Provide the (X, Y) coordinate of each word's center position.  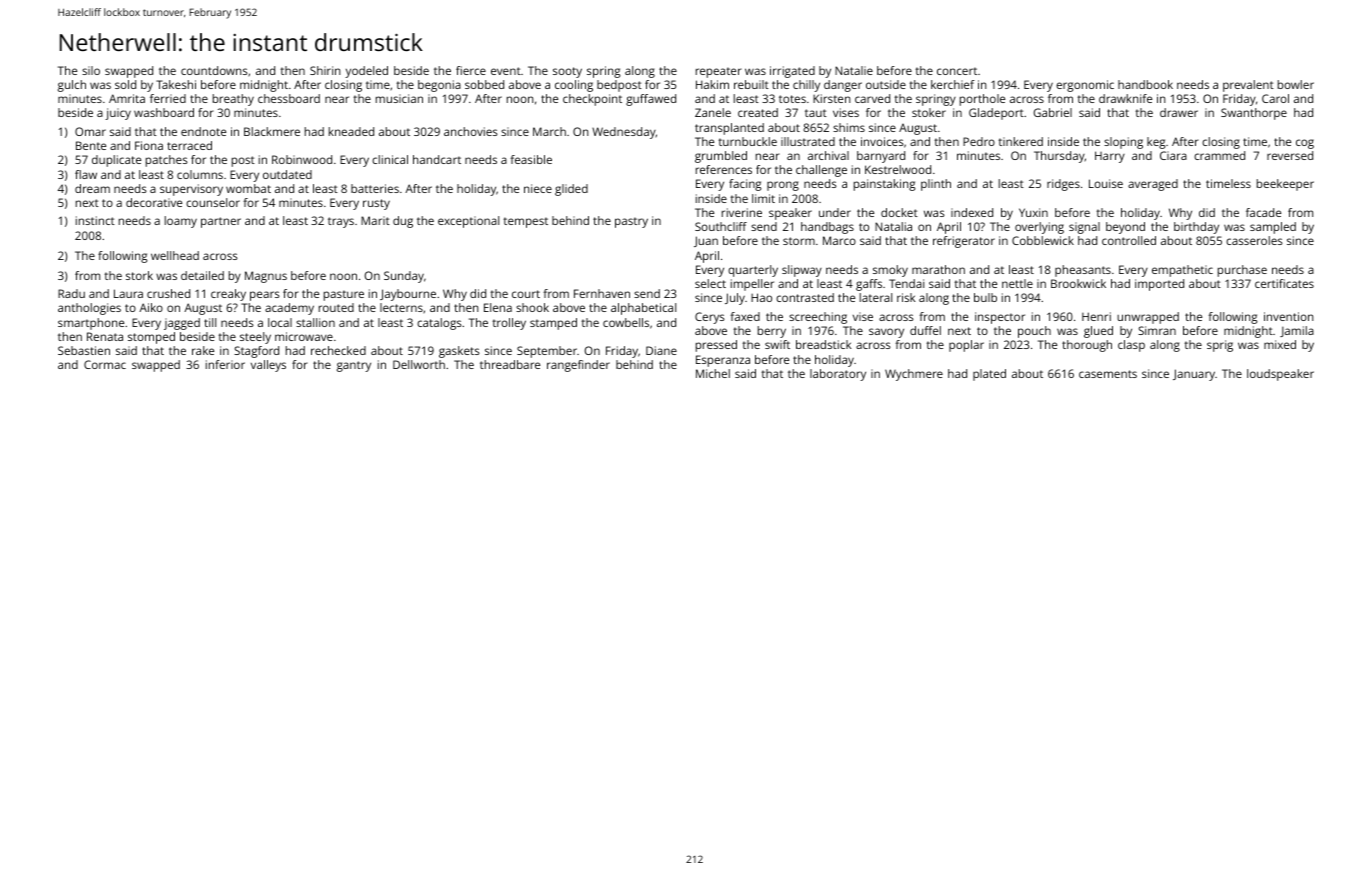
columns (200, 174)
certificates (1284, 283)
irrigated (792, 72)
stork (139, 275)
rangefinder (578, 366)
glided (571, 190)
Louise (1106, 183)
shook (532, 307)
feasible (531, 159)
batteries (375, 188)
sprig (1220, 346)
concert (957, 71)
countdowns (214, 70)
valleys (268, 366)
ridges (1063, 185)
